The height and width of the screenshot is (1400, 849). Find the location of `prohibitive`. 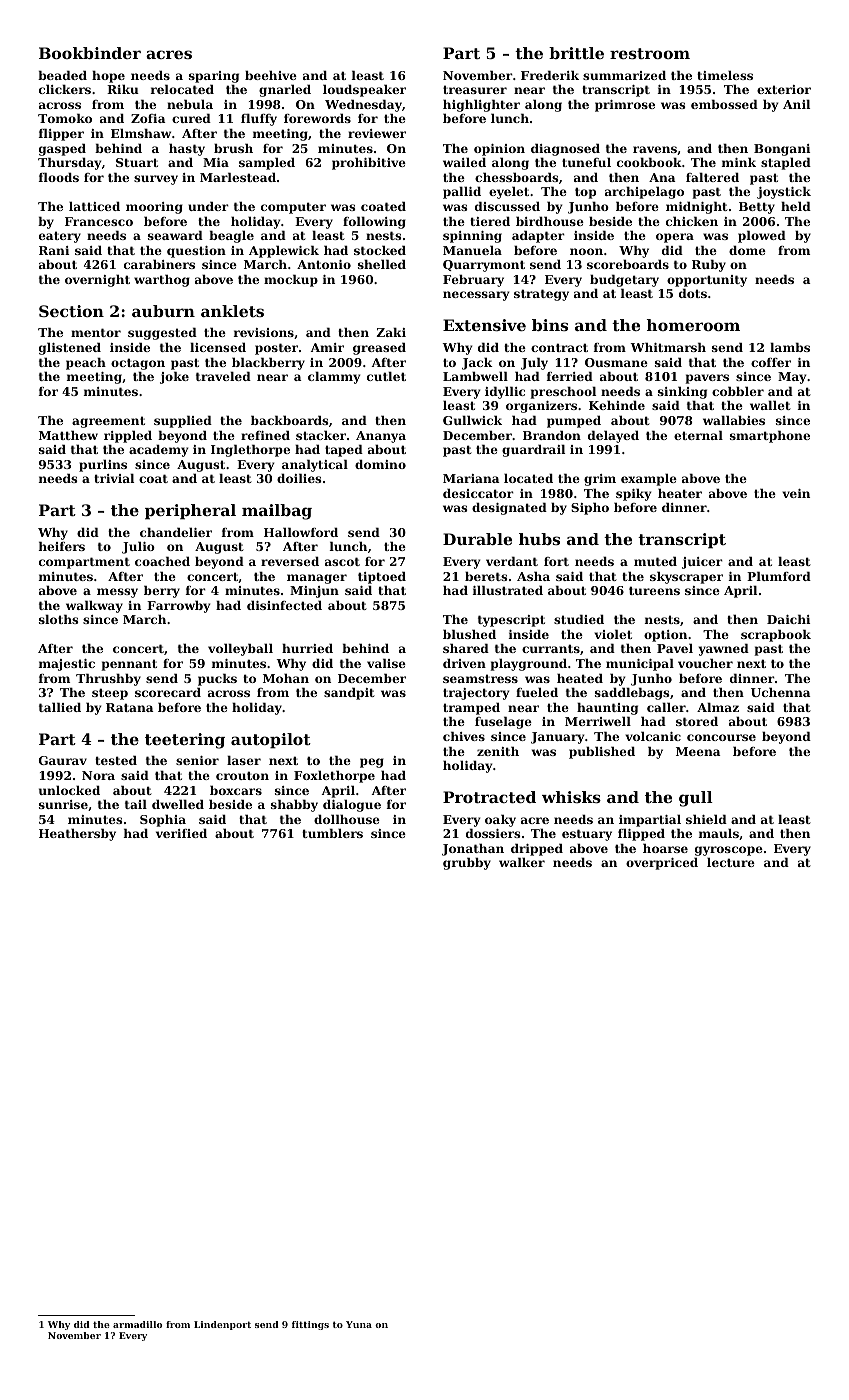

prohibitive is located at coordinates (369, 164).
